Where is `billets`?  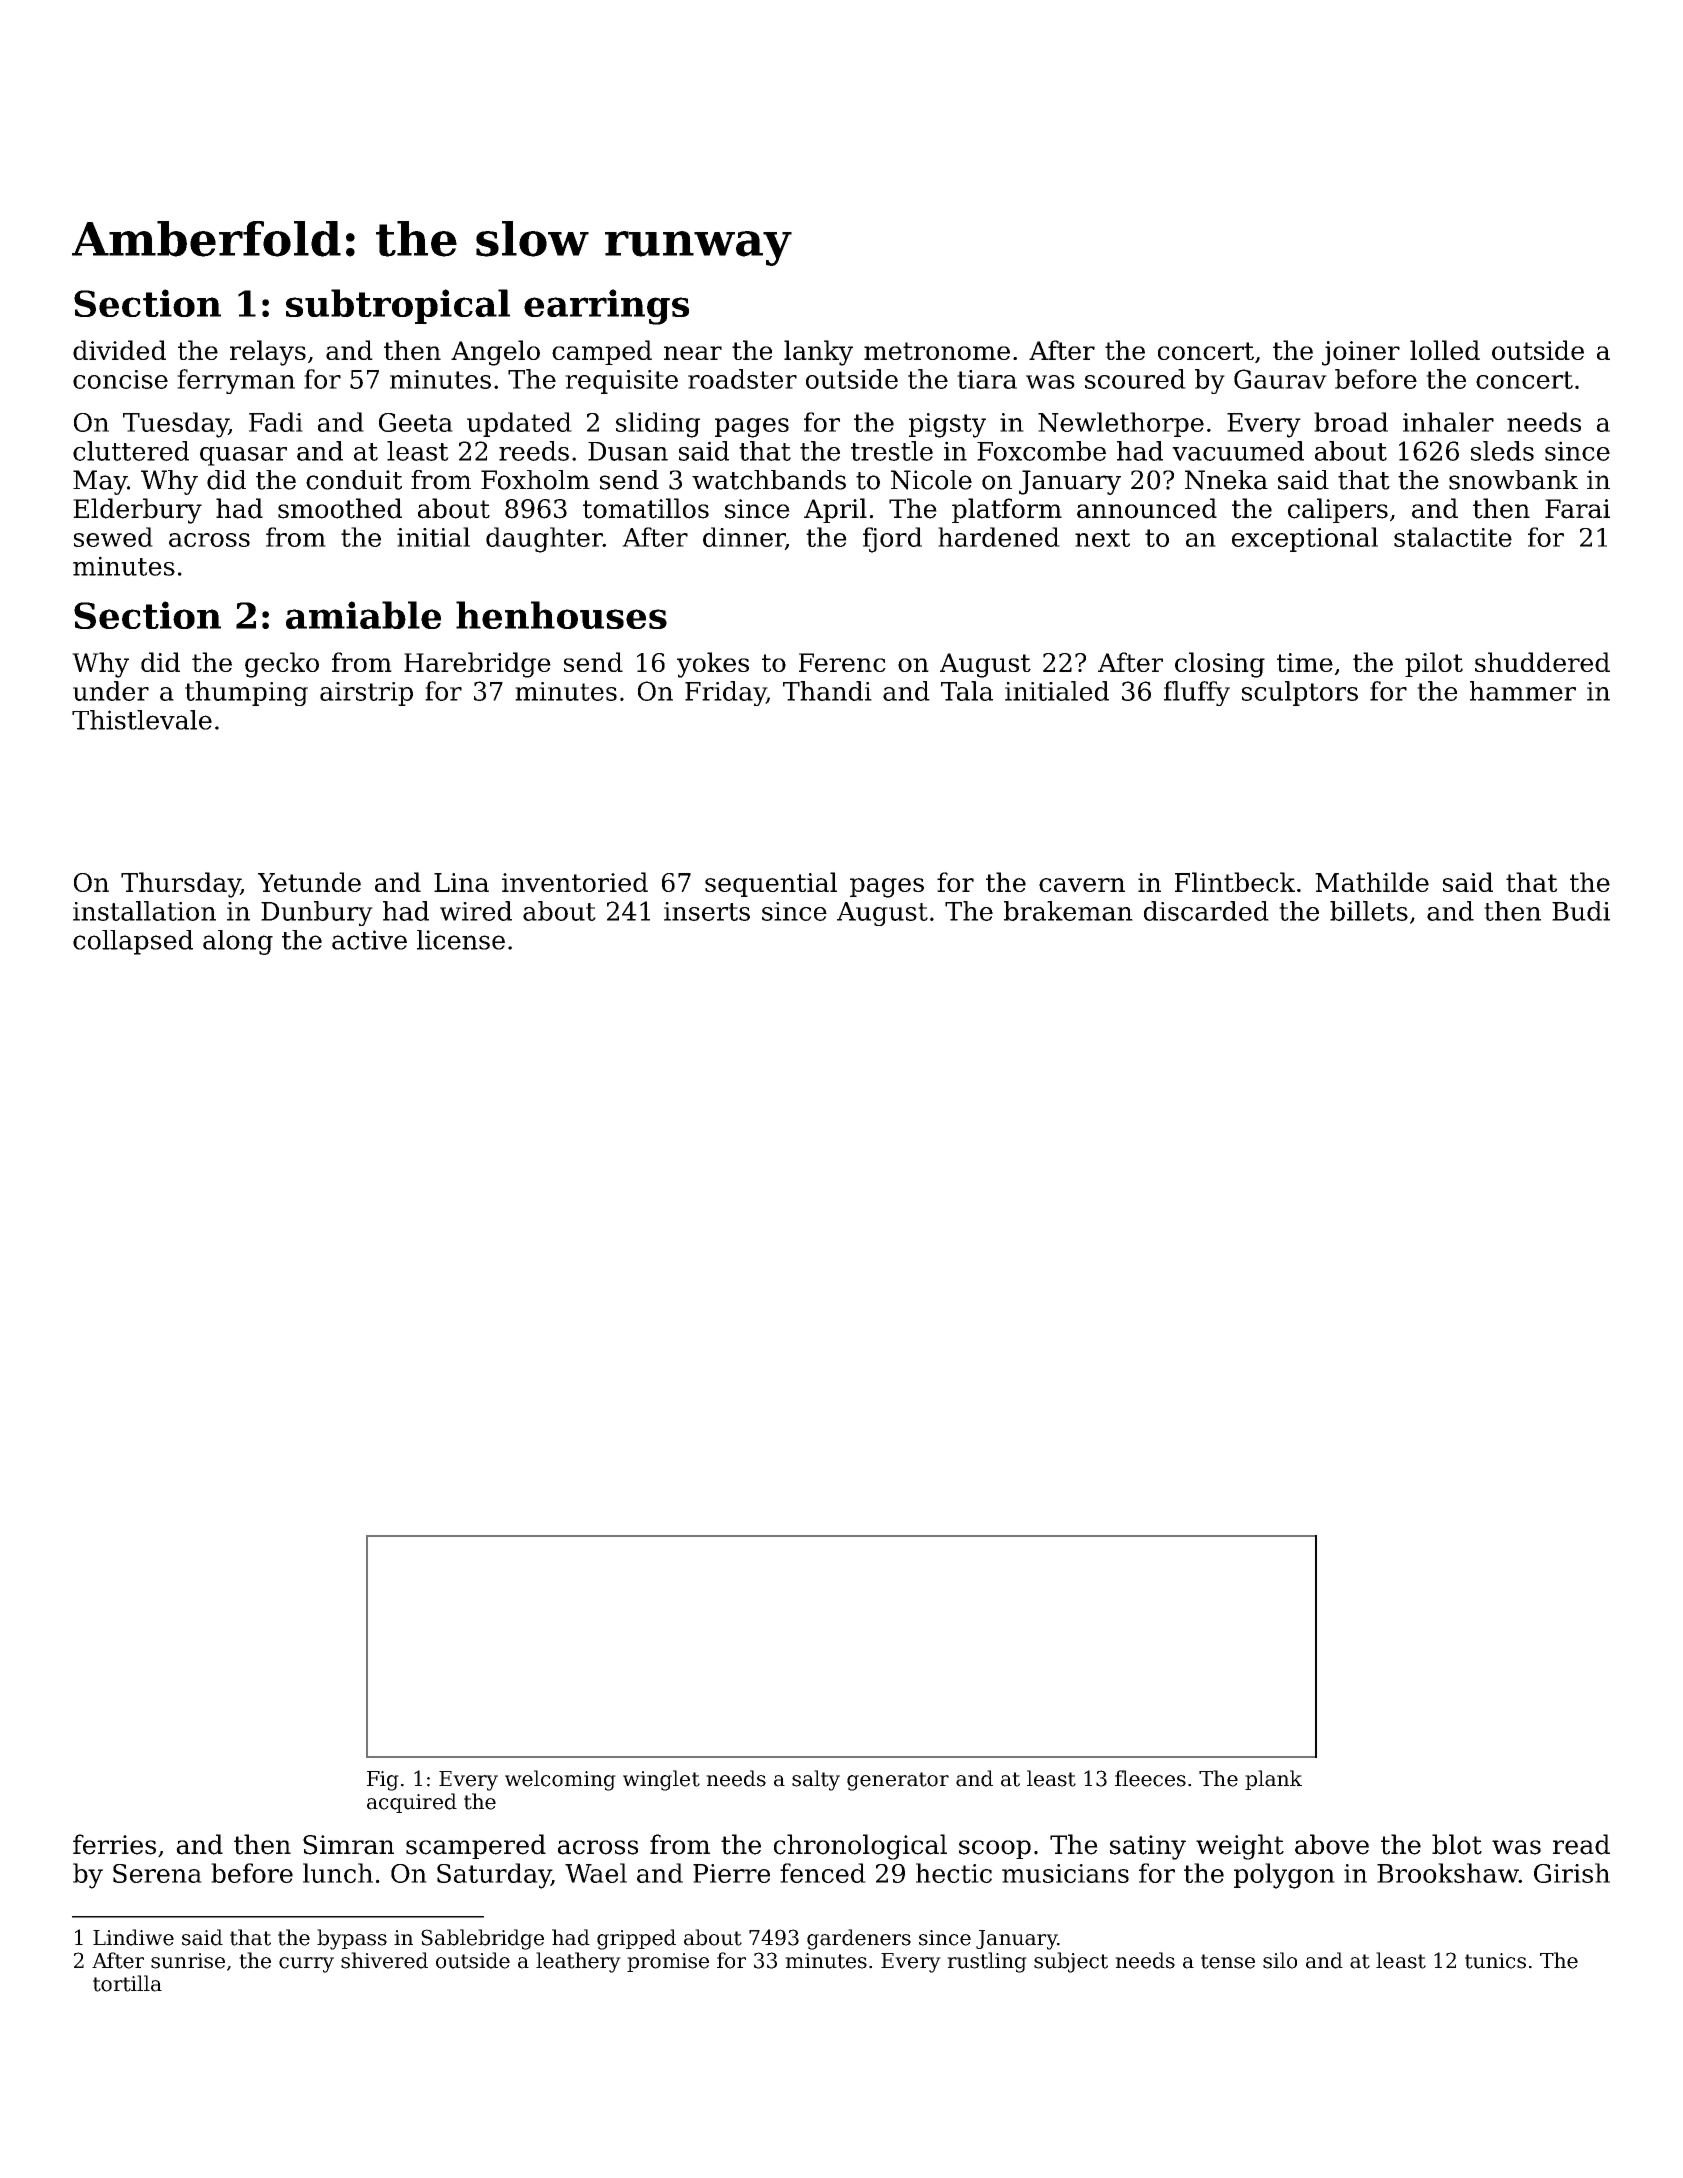
billets is located at coordinates (1369, 911).
